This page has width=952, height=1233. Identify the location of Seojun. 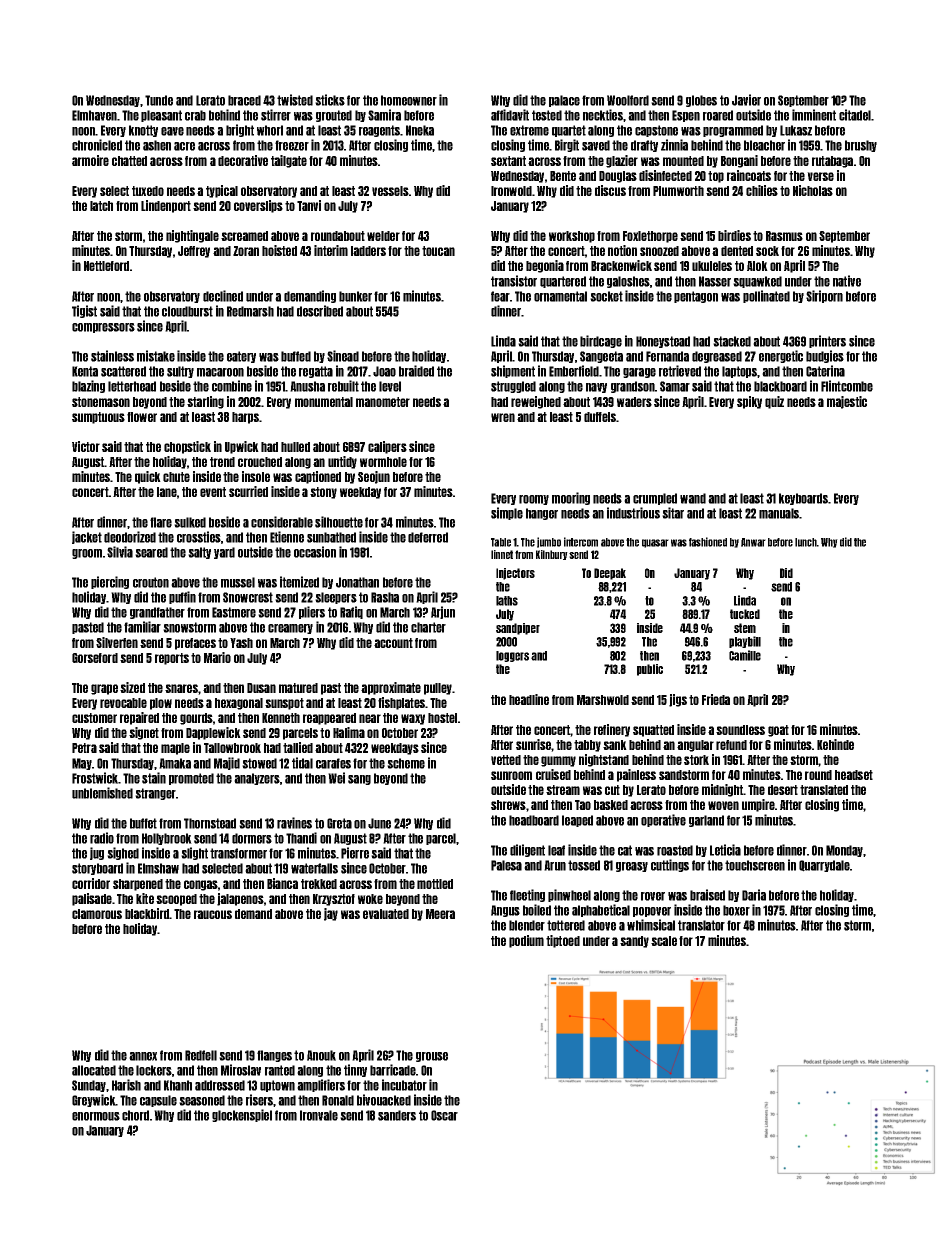
(374, 477).
